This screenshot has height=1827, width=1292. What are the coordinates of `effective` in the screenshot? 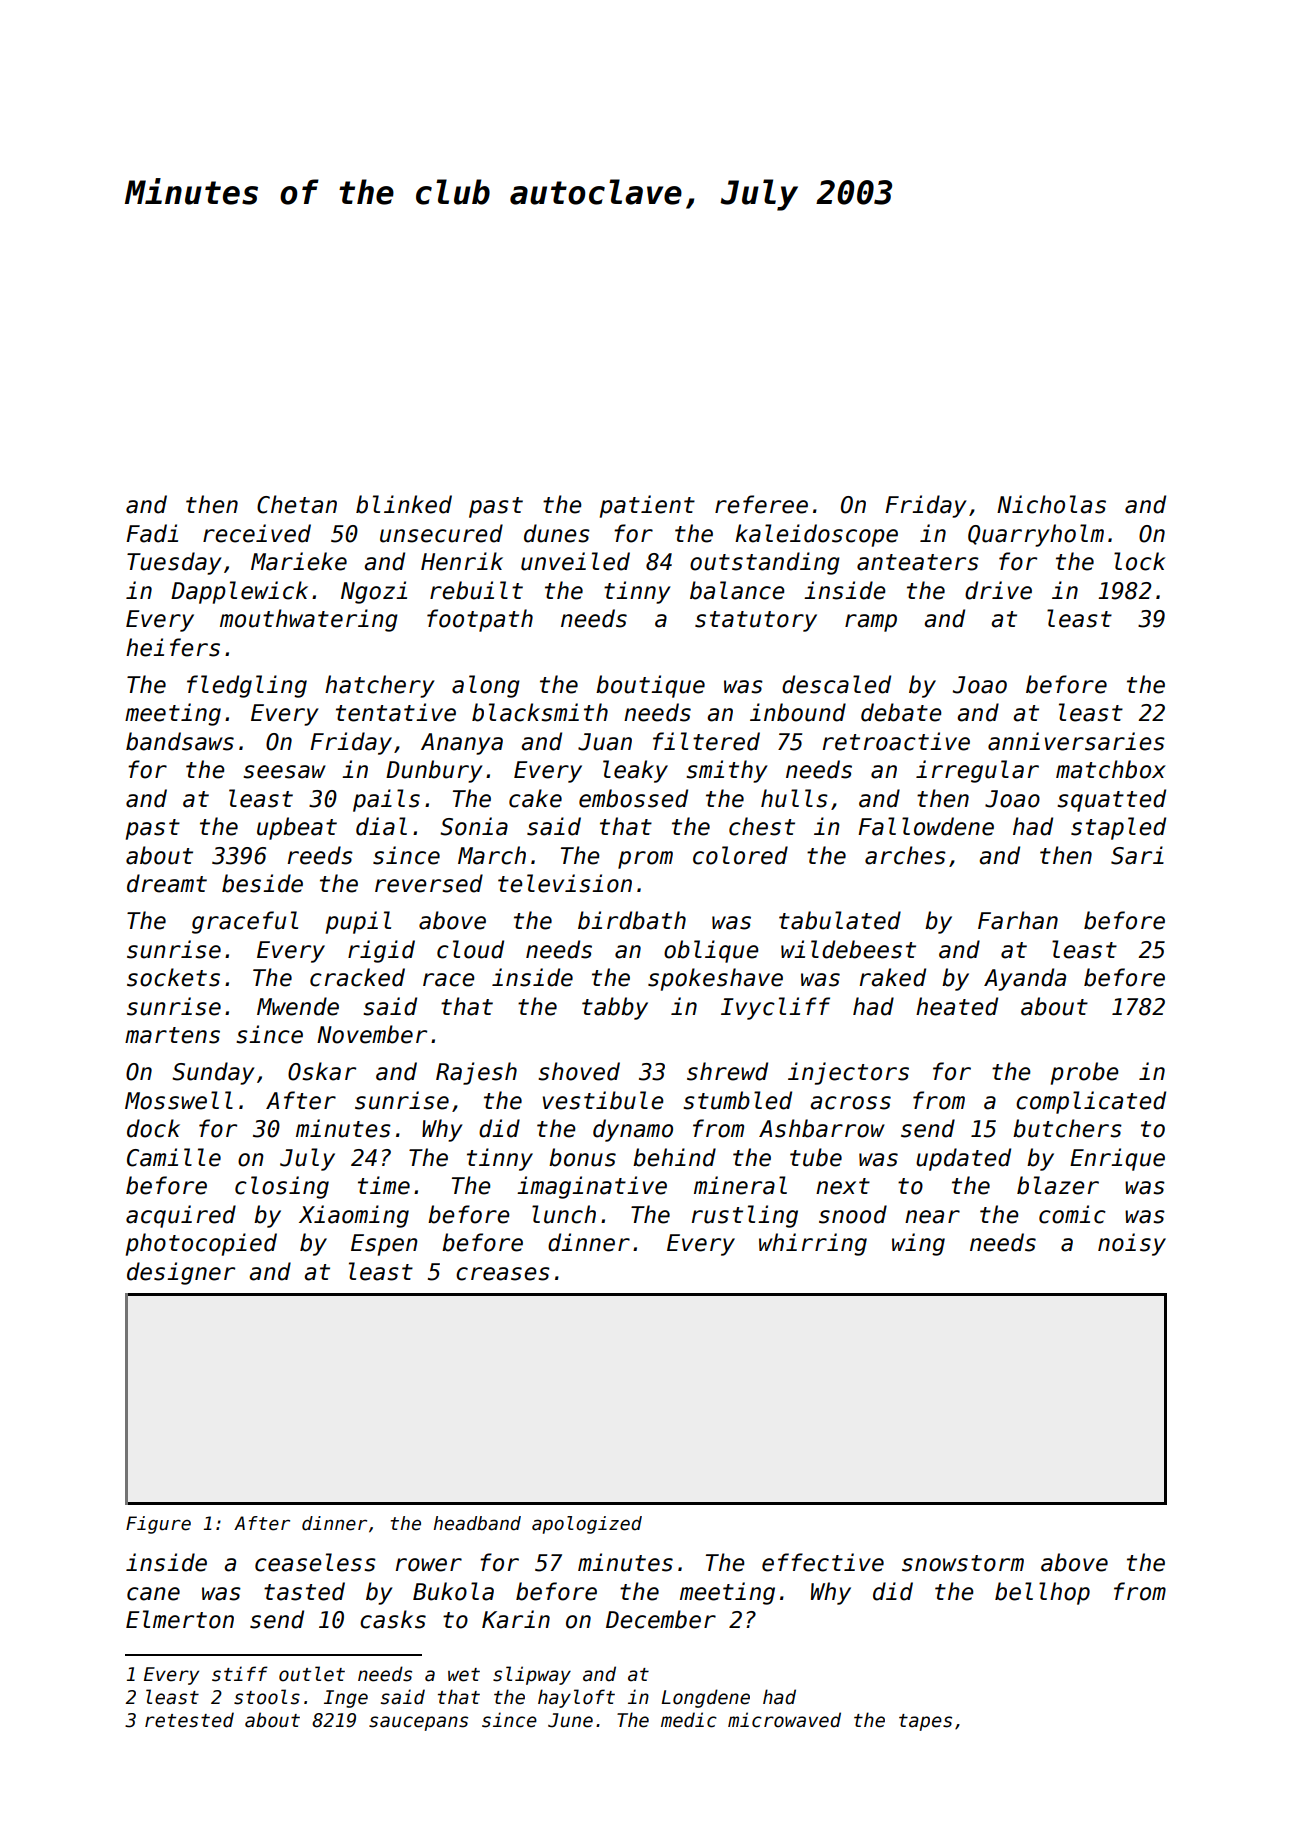 It's located at (823, 1562).
